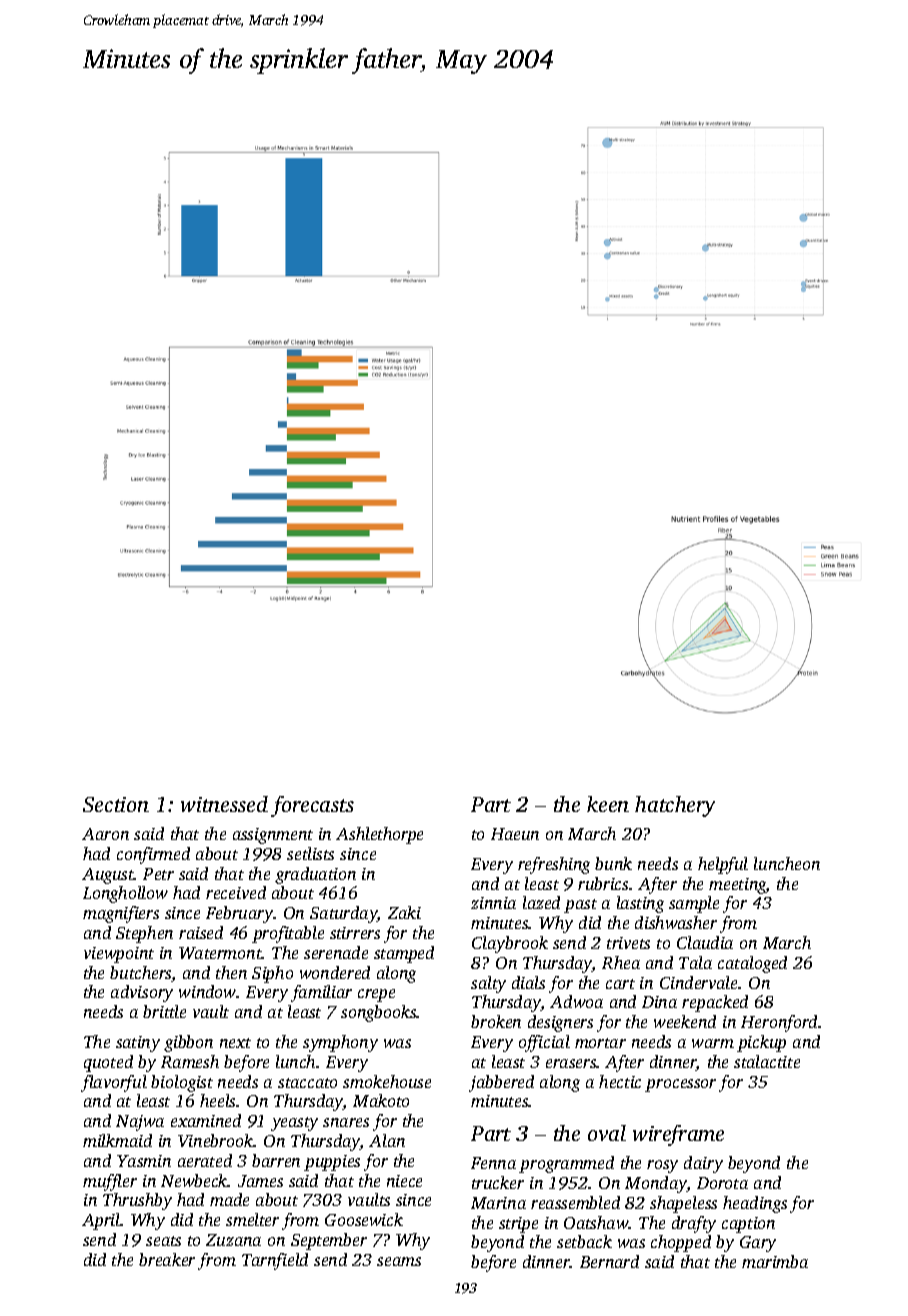  I want to click on assignment, so click(273, 836).
